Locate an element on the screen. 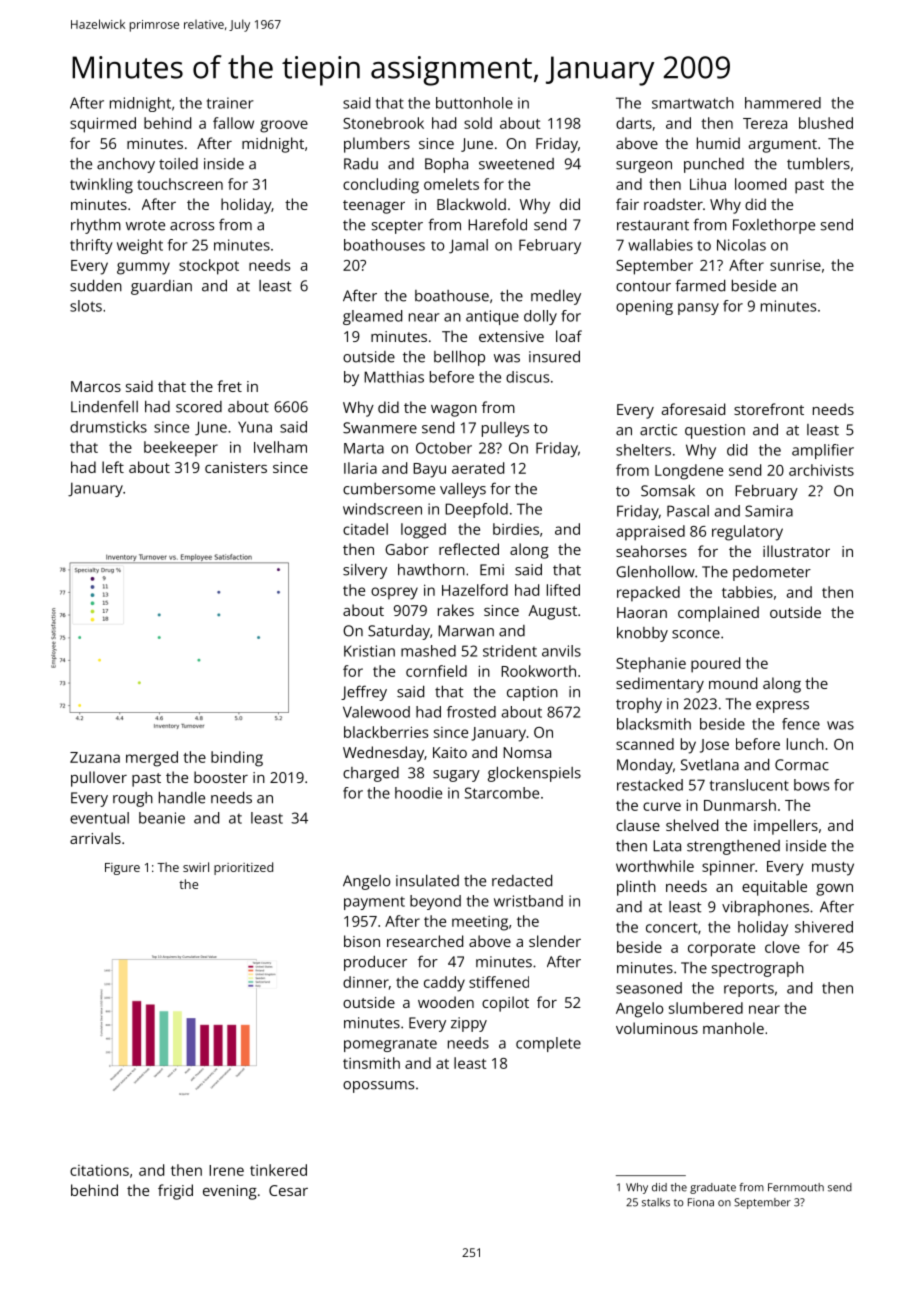 The image size is (924, 1308). Irene is located at coordinates (226, 1170).
